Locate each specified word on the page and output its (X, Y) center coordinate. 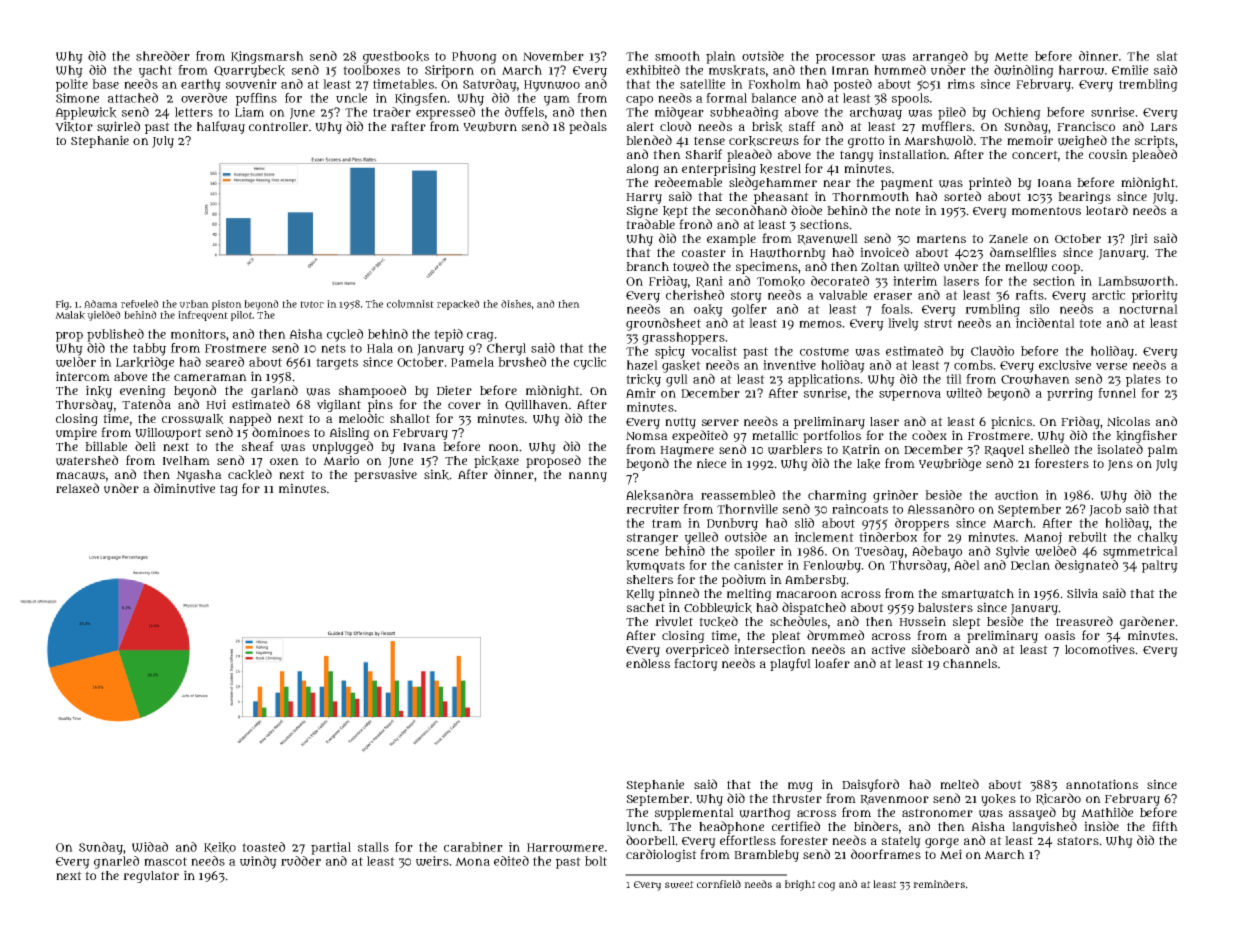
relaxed (77, 488)
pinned (679, 594)
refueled (140, 304)
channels (970, 663)
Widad (150, 847)
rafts (1029, 295)
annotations (1102, 784)
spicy (670, 352)
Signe (642, 211)
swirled (118, 126)
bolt (596, 861)
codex (929, 435)
